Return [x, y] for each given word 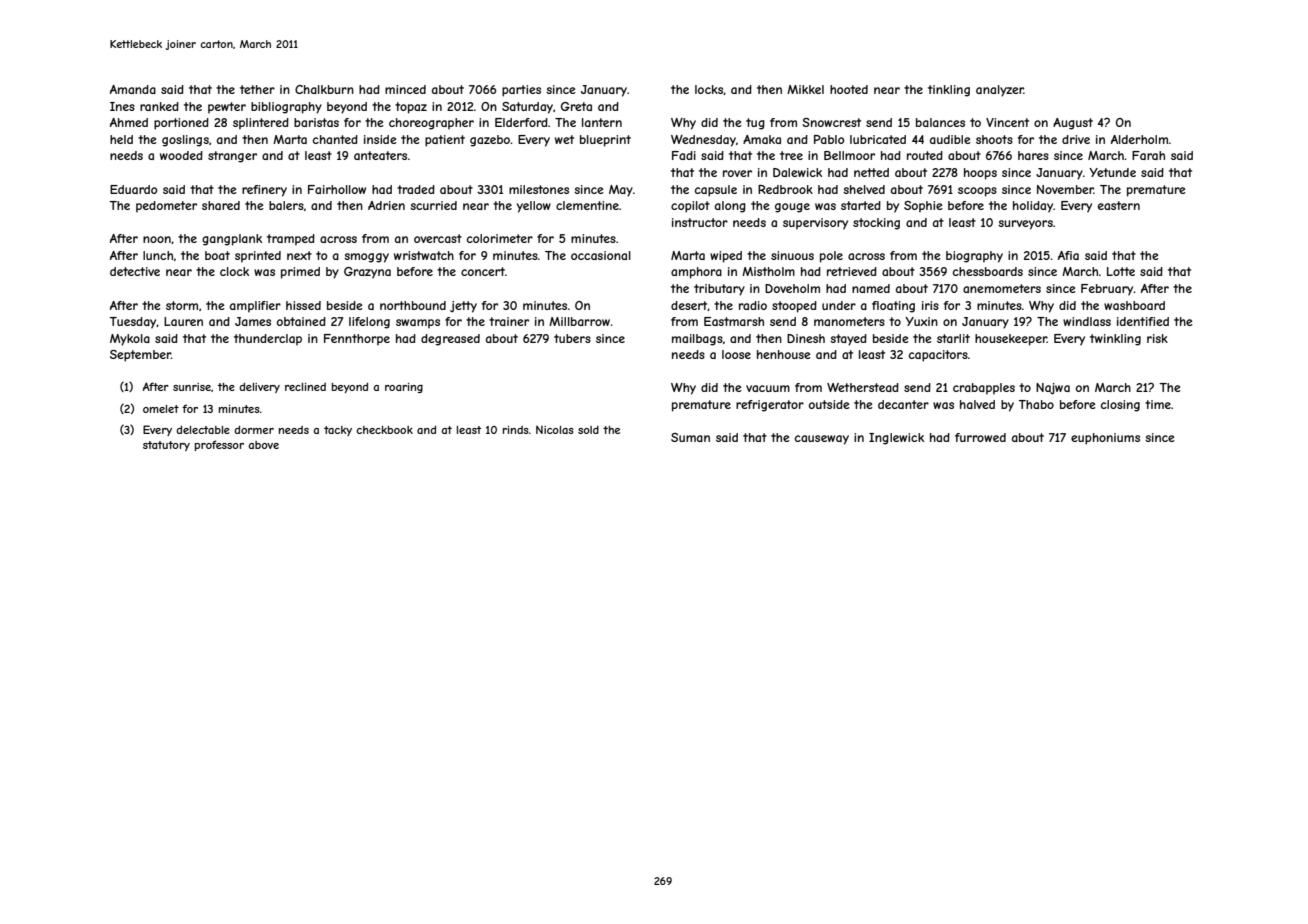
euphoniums [1105, 439]
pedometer [166, 207]
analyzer [1000, 91]
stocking [876, 224]
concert [483, 271]
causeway [822, 440]
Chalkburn [324, 89]
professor [219, 445]
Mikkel [805, 89]
